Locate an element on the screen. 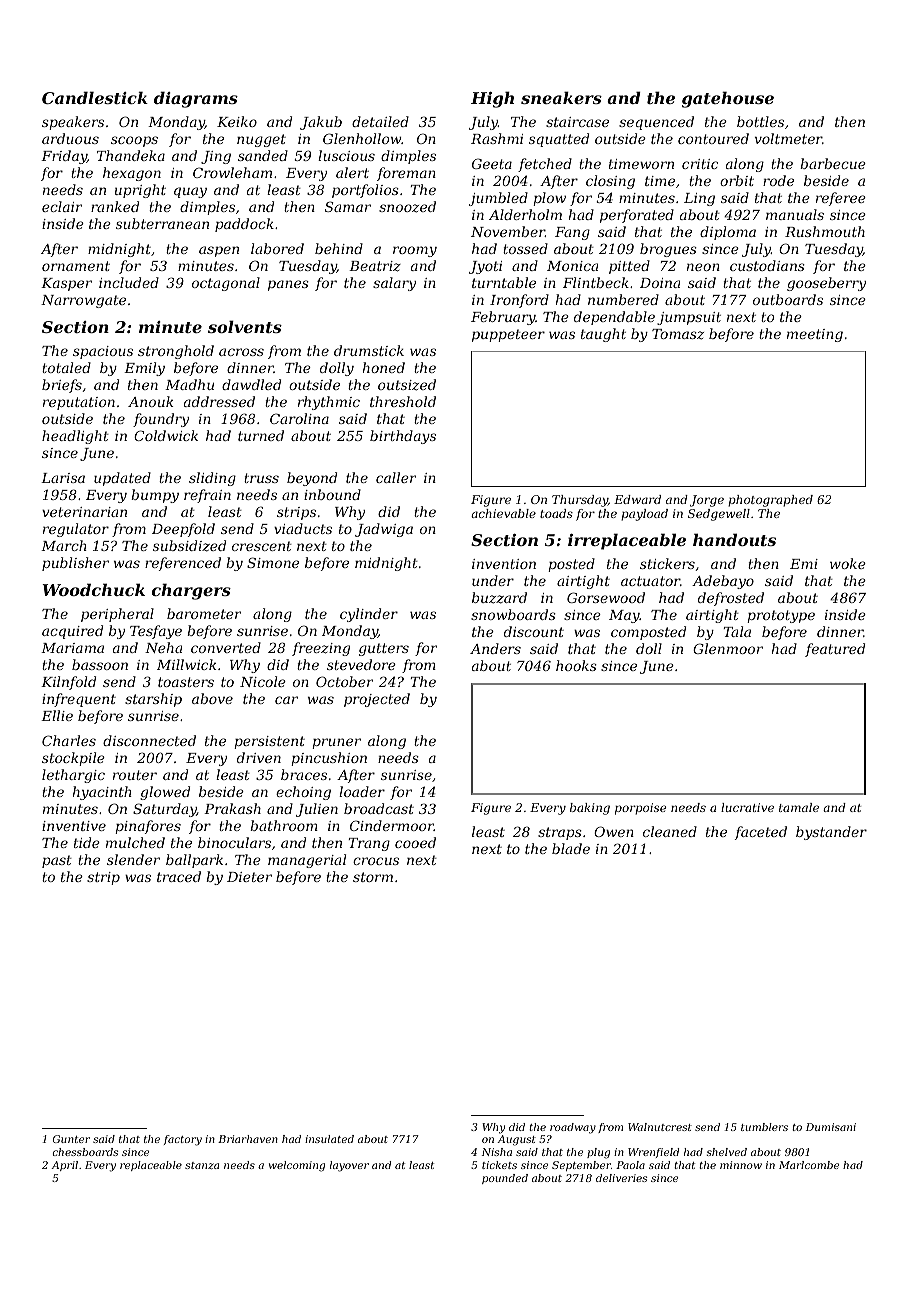 The width and height of the screenshot is (908, 1316). Jakub is located at coordinates (321, 123).
